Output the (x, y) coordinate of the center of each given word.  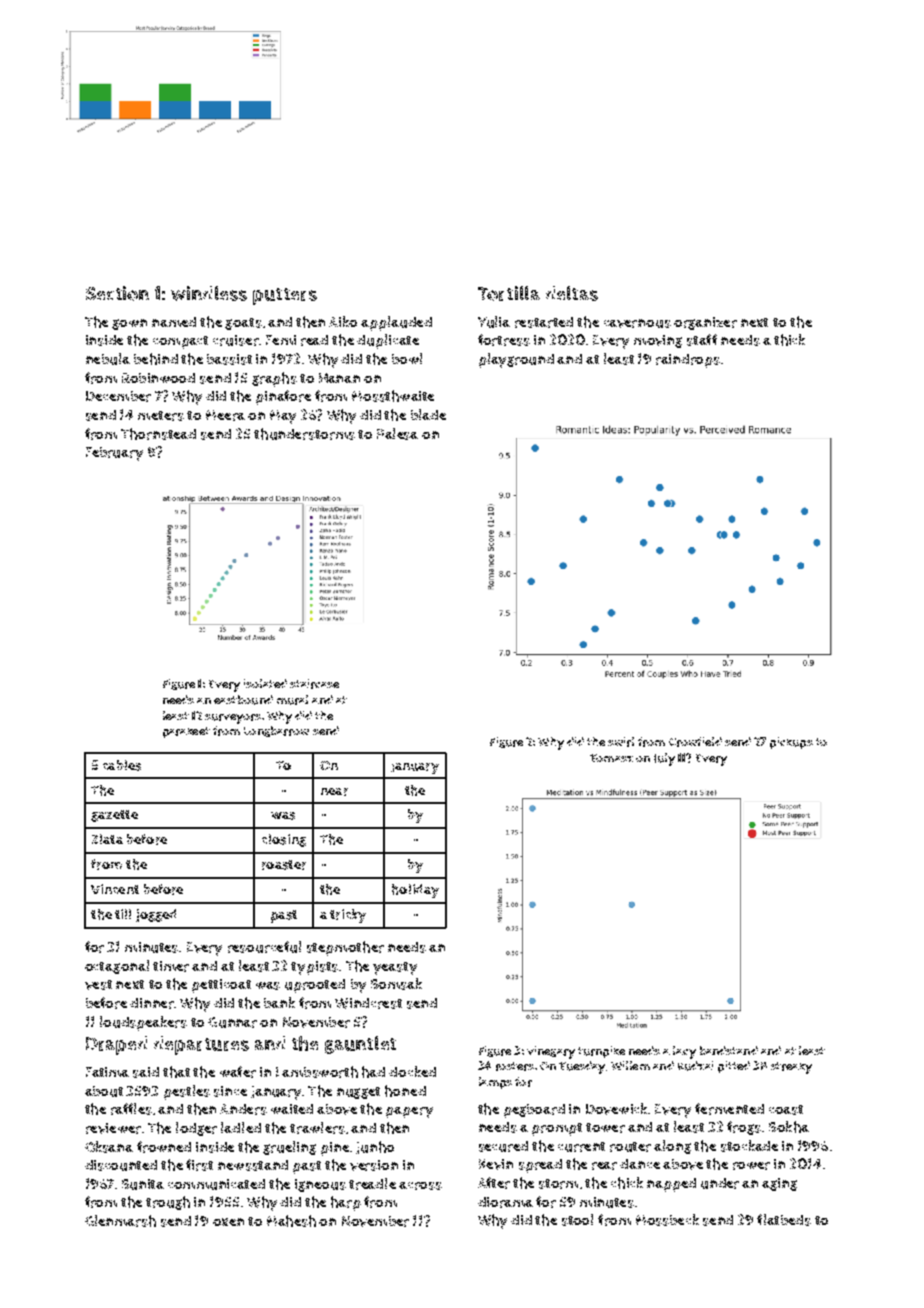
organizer (705, 323)
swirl (621, 742)
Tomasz (611, 758)
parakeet (186, 732)
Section (117, 293)
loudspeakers (143, 1023)
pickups (791, 743)
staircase (314, 684)
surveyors (233, 719)
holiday (415, 891)
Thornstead (158, 434)
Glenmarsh (120, 1221)
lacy (684, 1052)
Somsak (396, 984)
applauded (396, 323)
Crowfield (695, 742)
